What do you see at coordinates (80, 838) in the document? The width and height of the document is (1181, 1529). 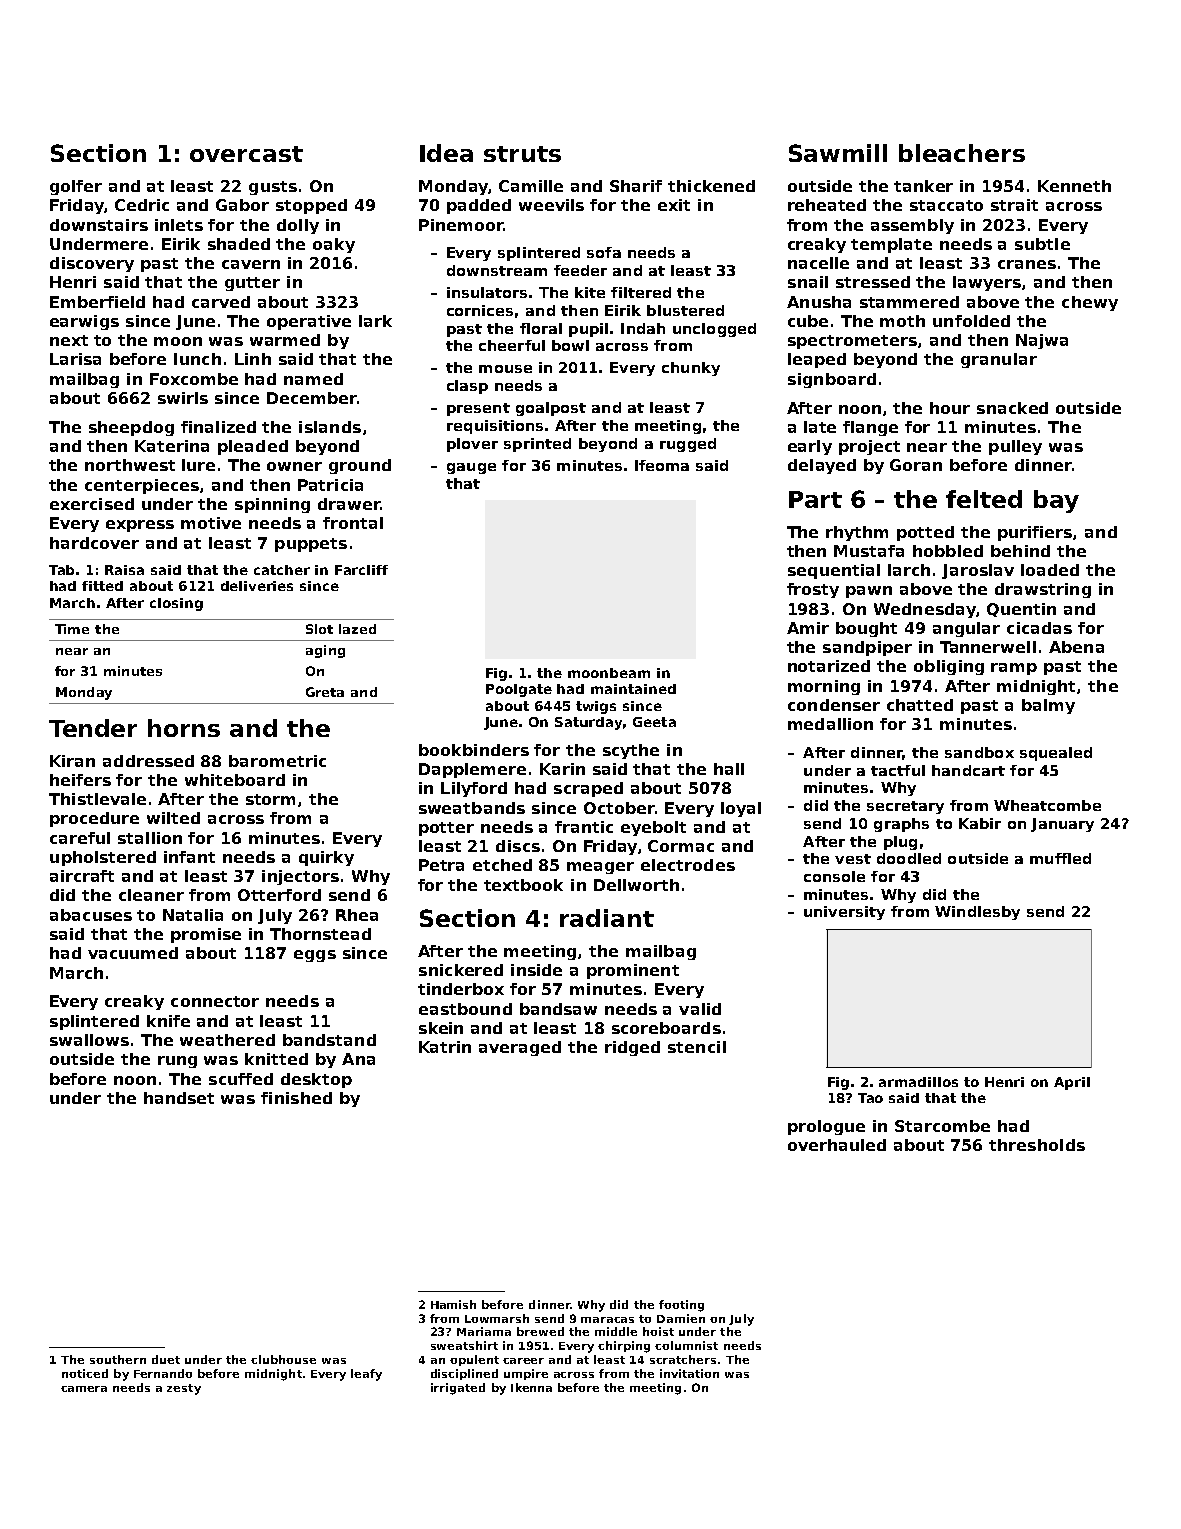 I see `careful` at bounding box center [80, 838].
